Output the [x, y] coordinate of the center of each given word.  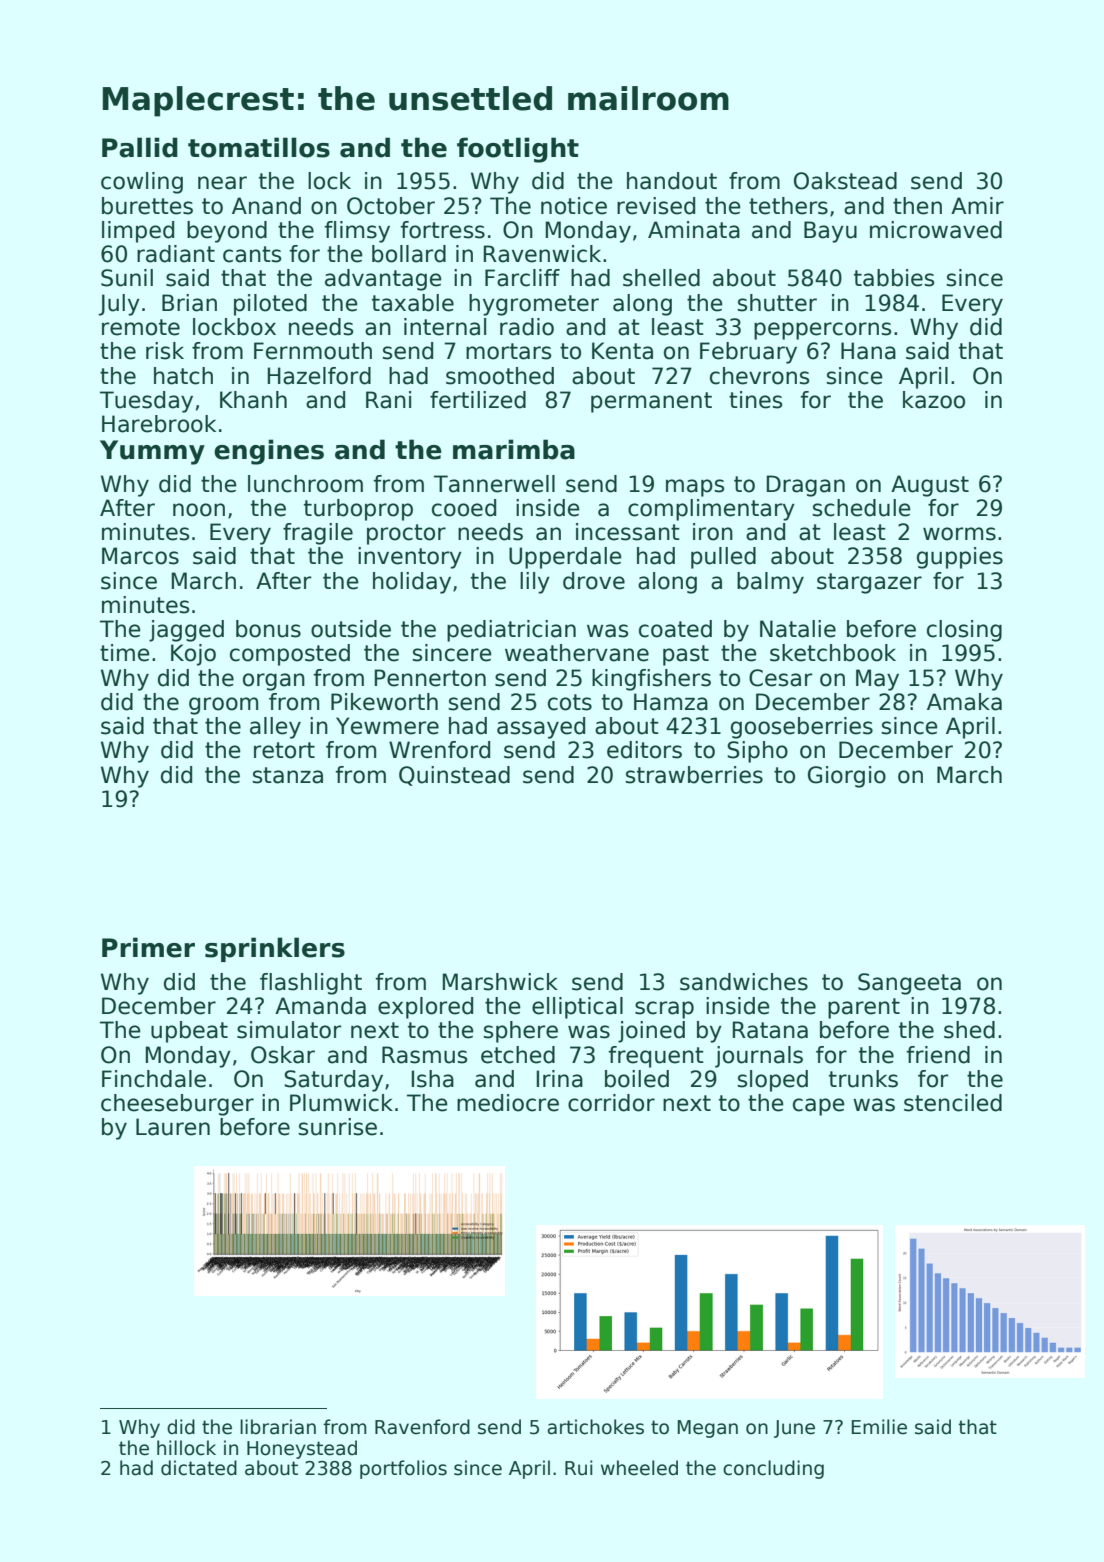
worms [959, 534]
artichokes [595, 1427]
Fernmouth [313, 351]
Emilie [879, 1427]
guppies [960, 558]
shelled [661, 278]
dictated [199, 1468]
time [125, 653]
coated [675, 629]
